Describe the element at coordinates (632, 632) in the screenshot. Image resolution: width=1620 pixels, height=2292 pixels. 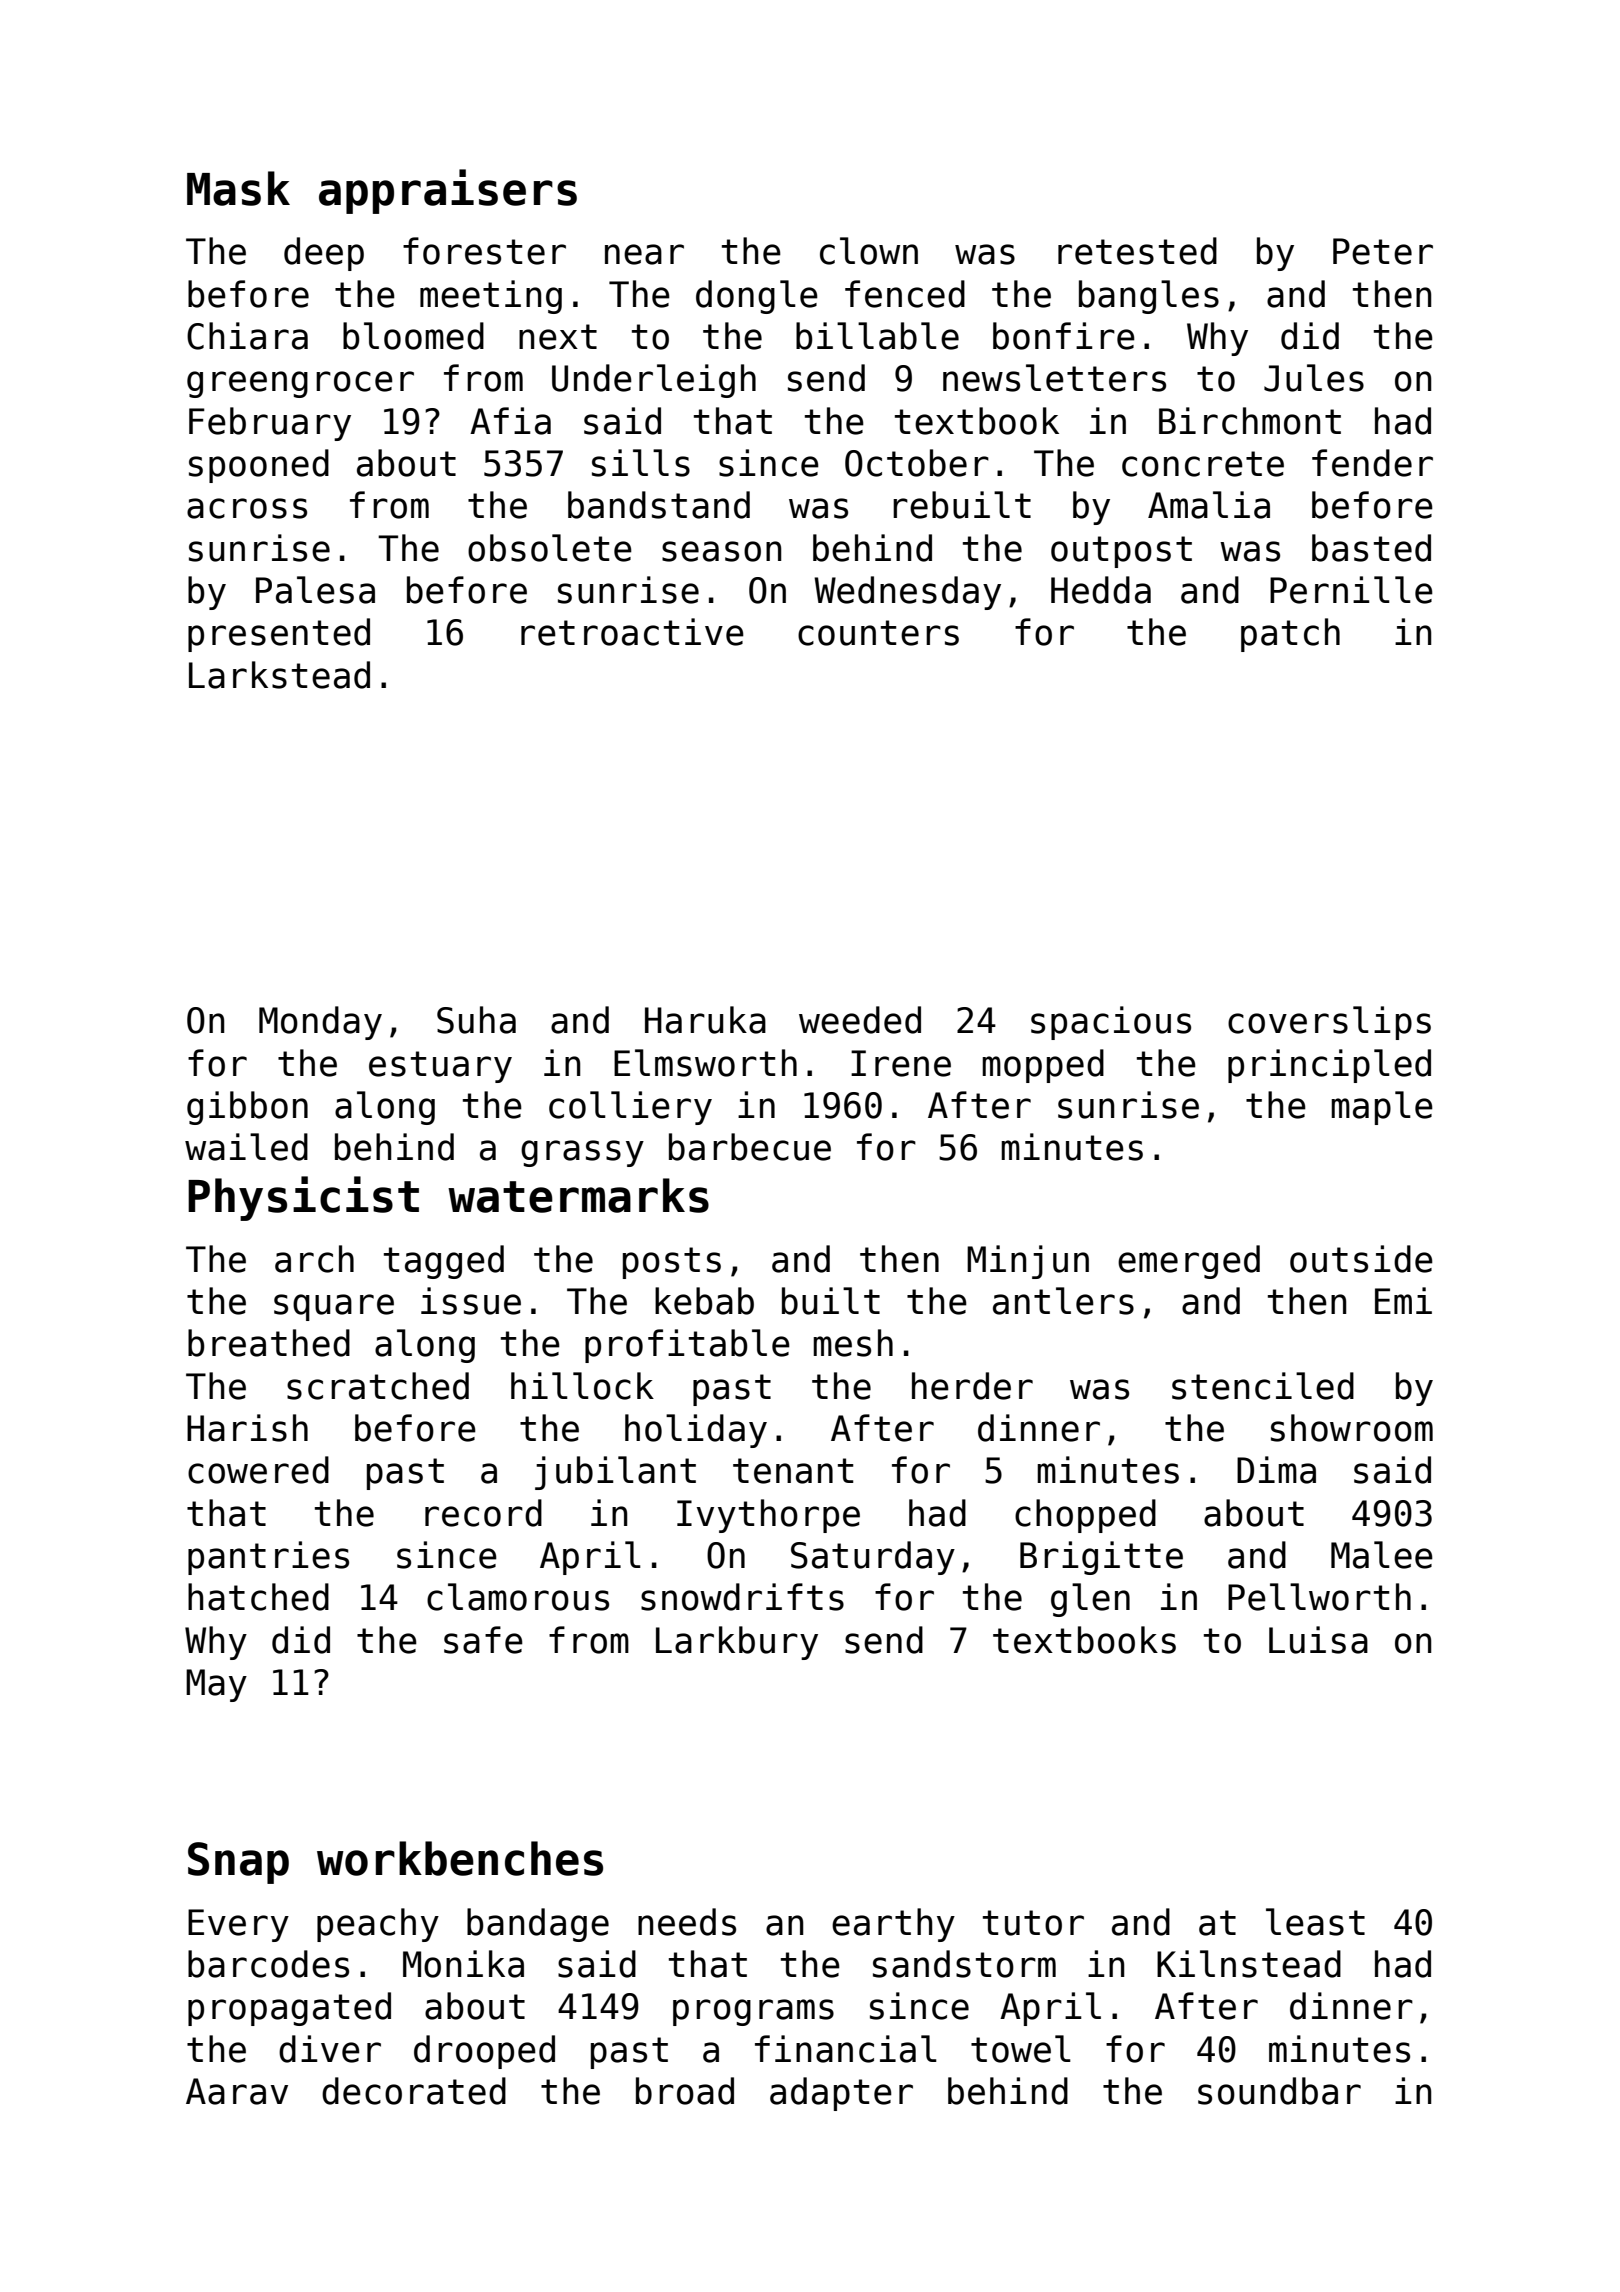
I see `retroactive` at that location.
